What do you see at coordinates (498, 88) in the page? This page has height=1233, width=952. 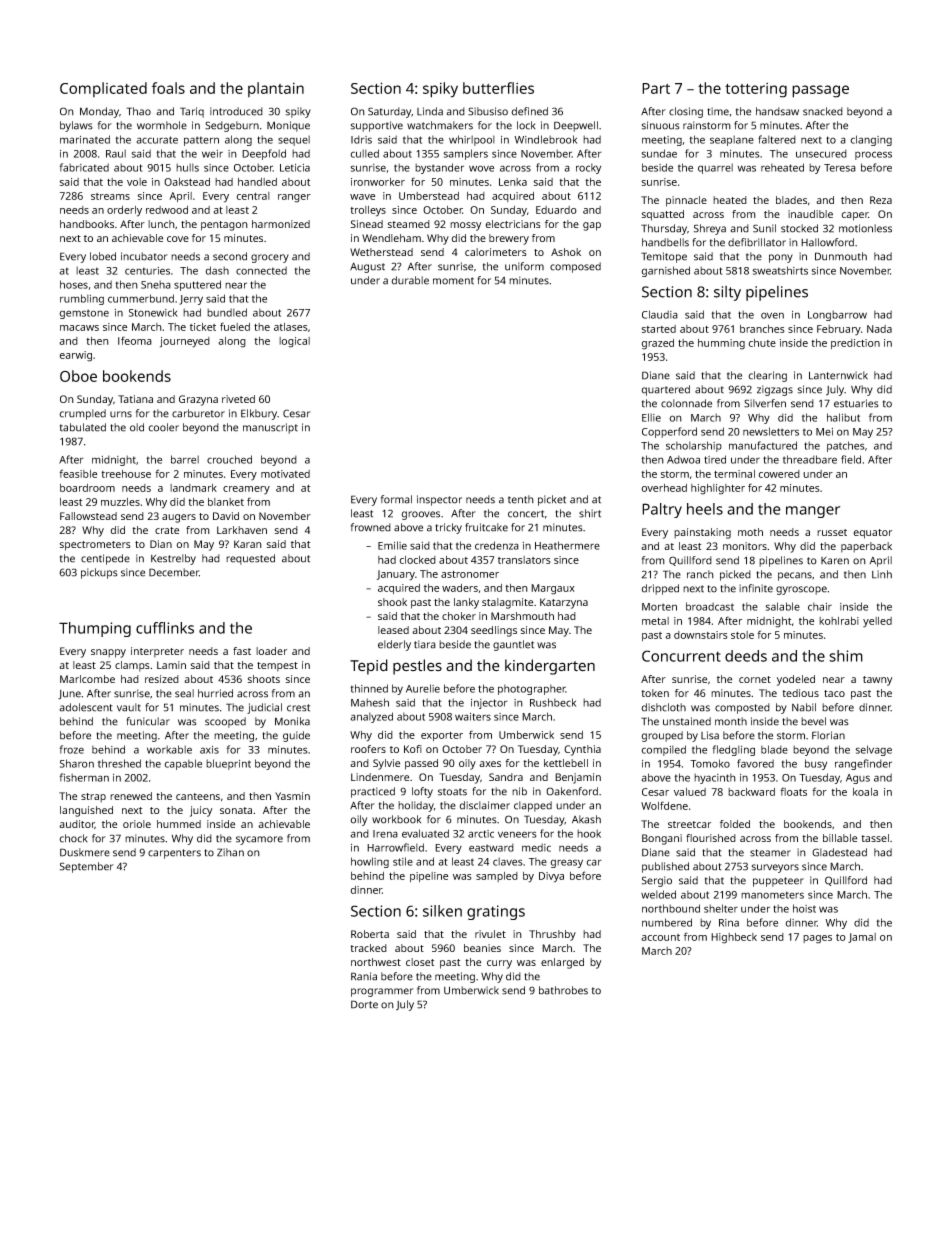 I see `butterflies` at bounding box center [498, 88].
